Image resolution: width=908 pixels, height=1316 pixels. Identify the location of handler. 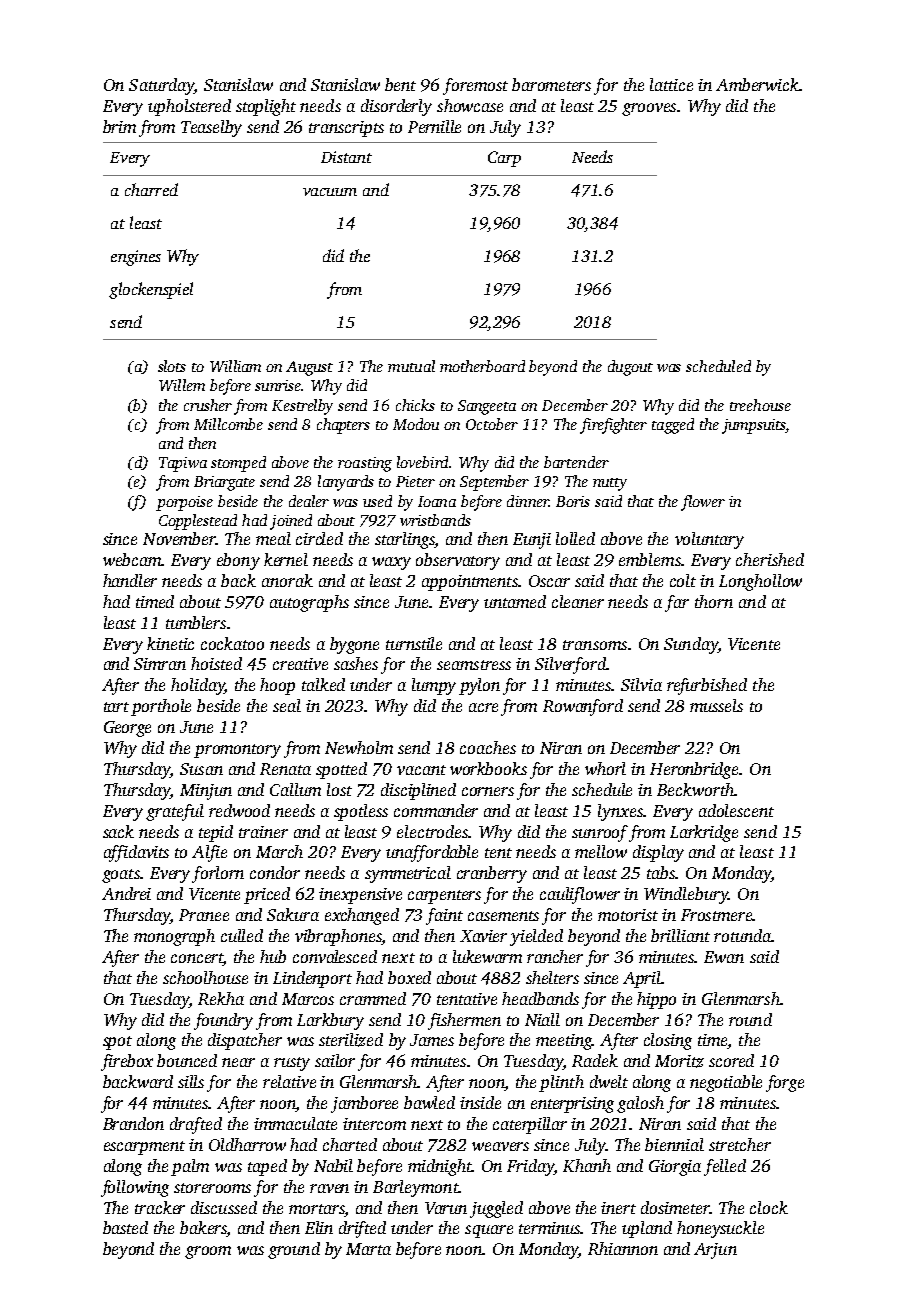
(130, 580).
